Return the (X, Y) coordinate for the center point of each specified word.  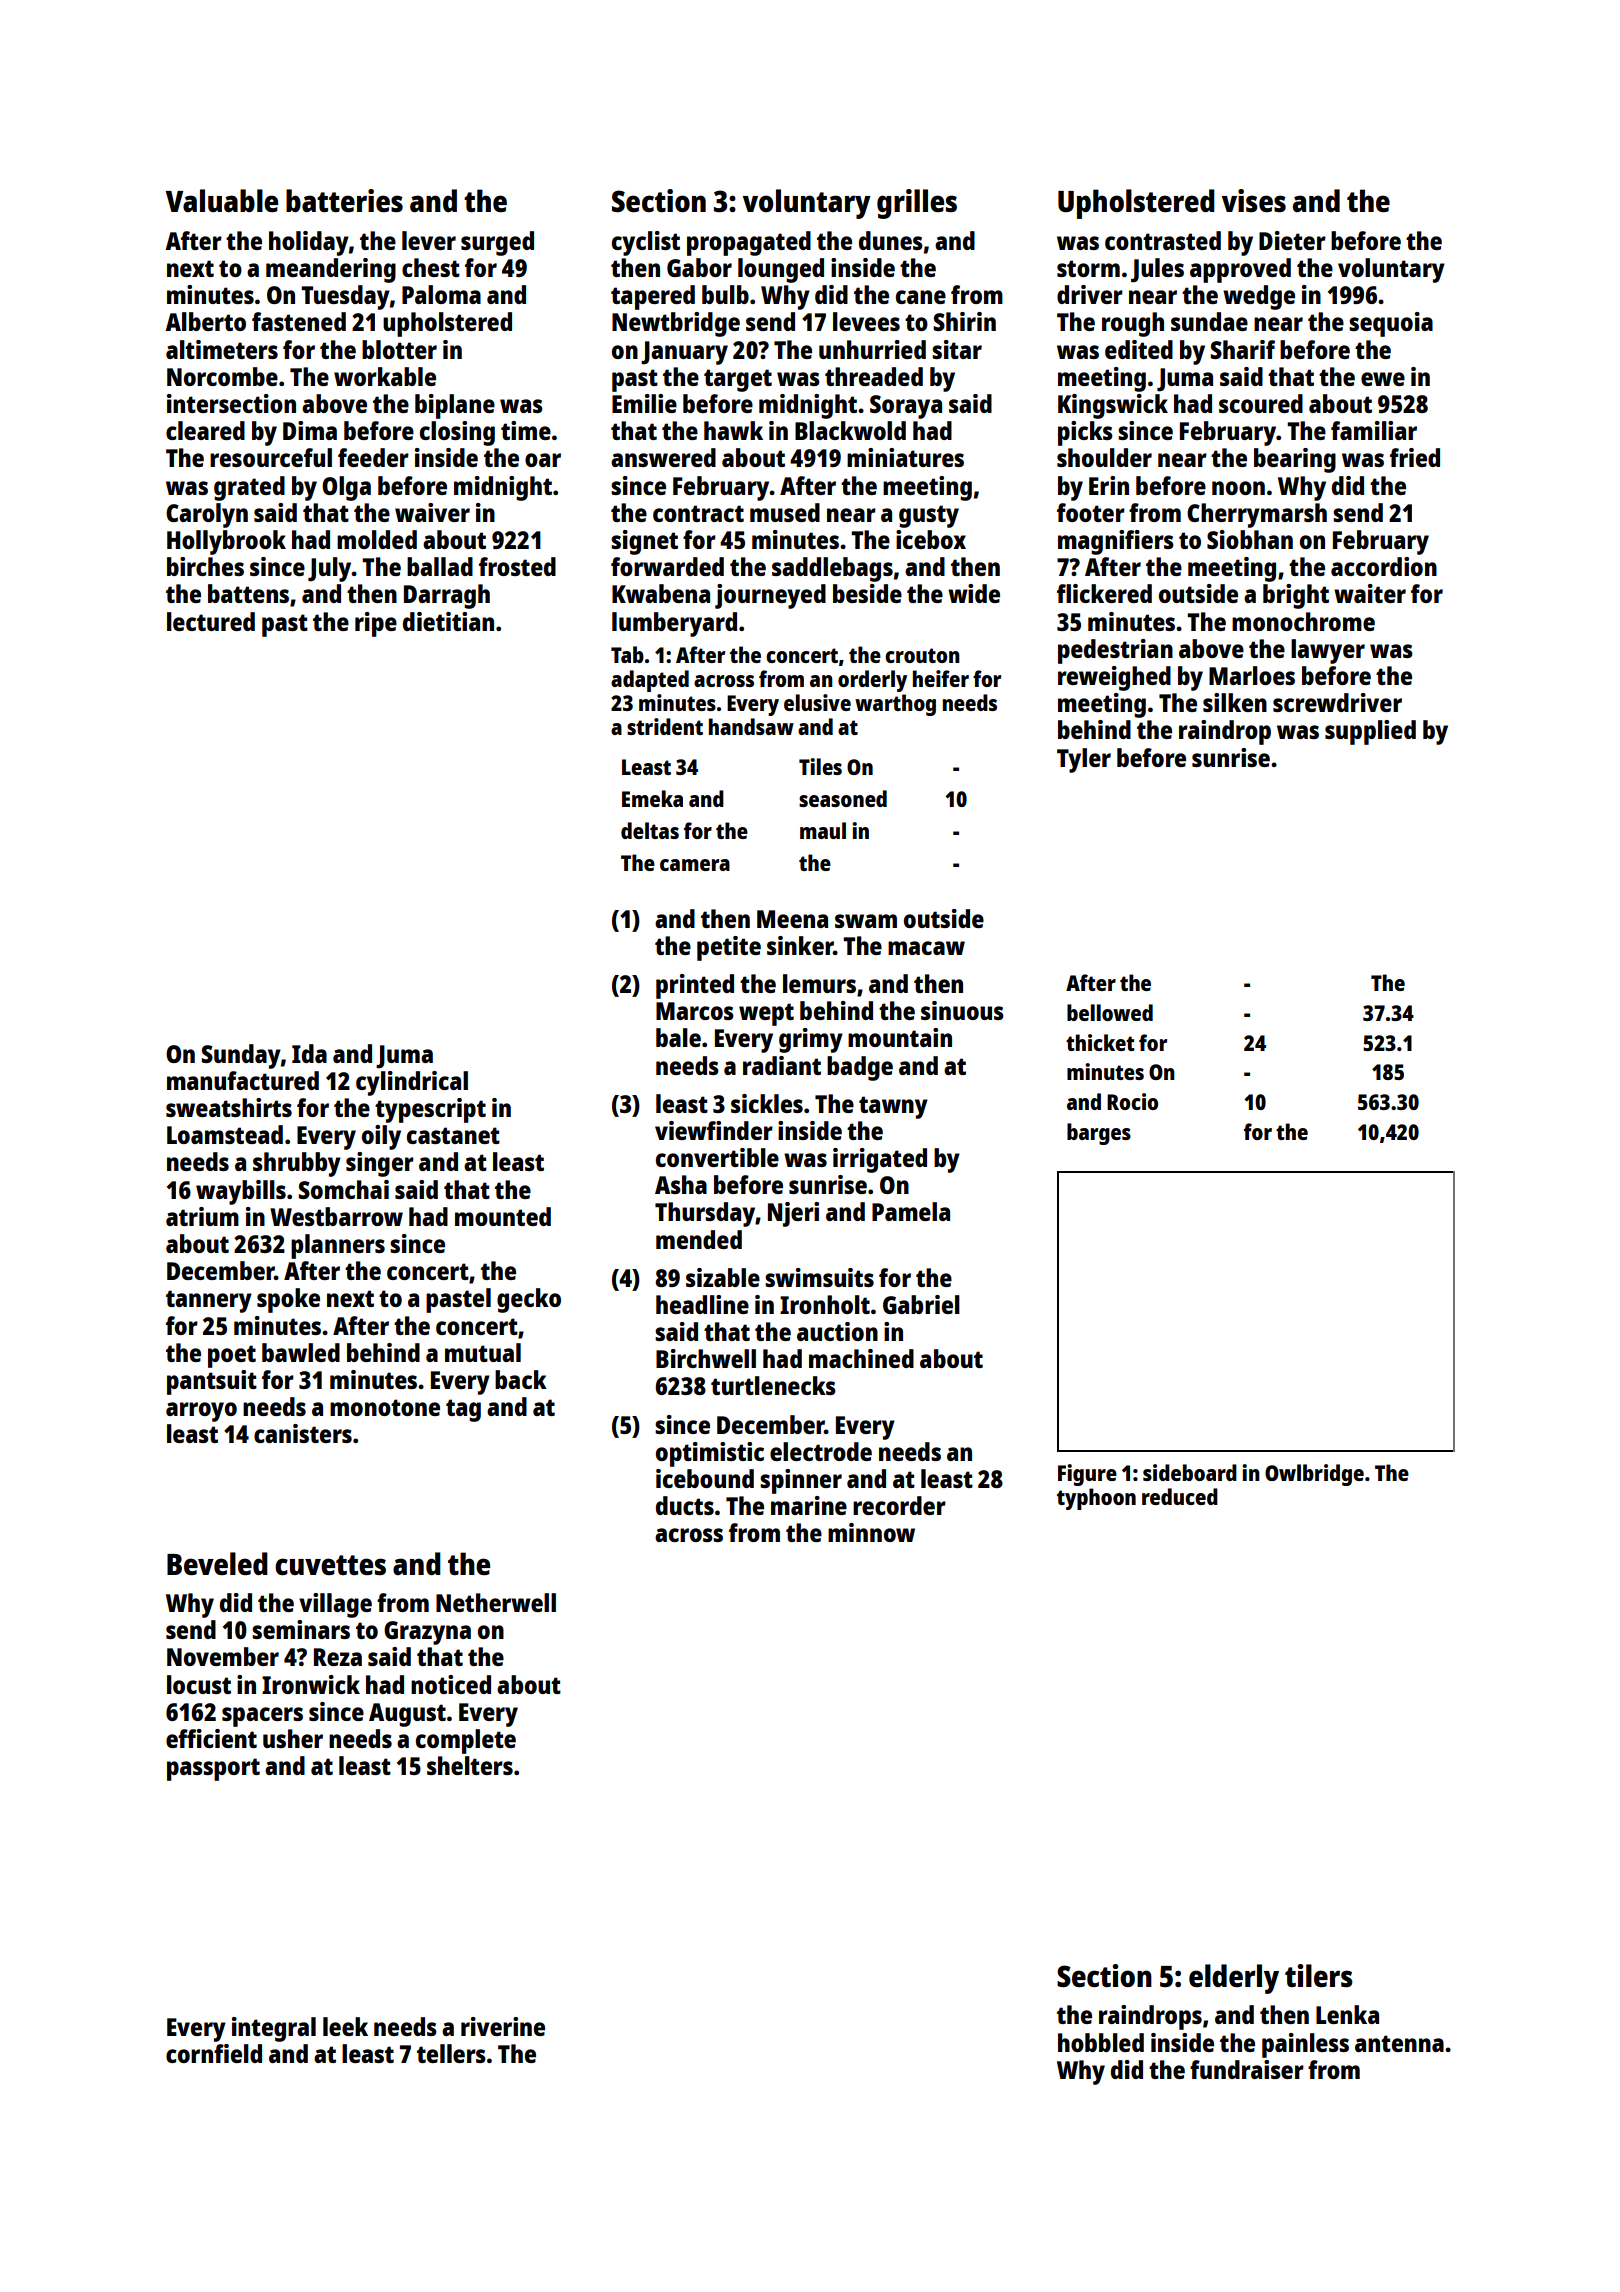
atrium (202, 1216)
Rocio (1132, 1101)
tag (463, 1410)
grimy (811, 1040)
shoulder (1104, 457)
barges (1099, 1134)
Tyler (1084, 760)
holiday (309, 243)
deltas (650, 830)
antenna (1399, 2043)
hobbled (1101, 2042)
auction (837, 1331)
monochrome (1303, 621)
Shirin (964, 321)
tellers (451, 2053)
